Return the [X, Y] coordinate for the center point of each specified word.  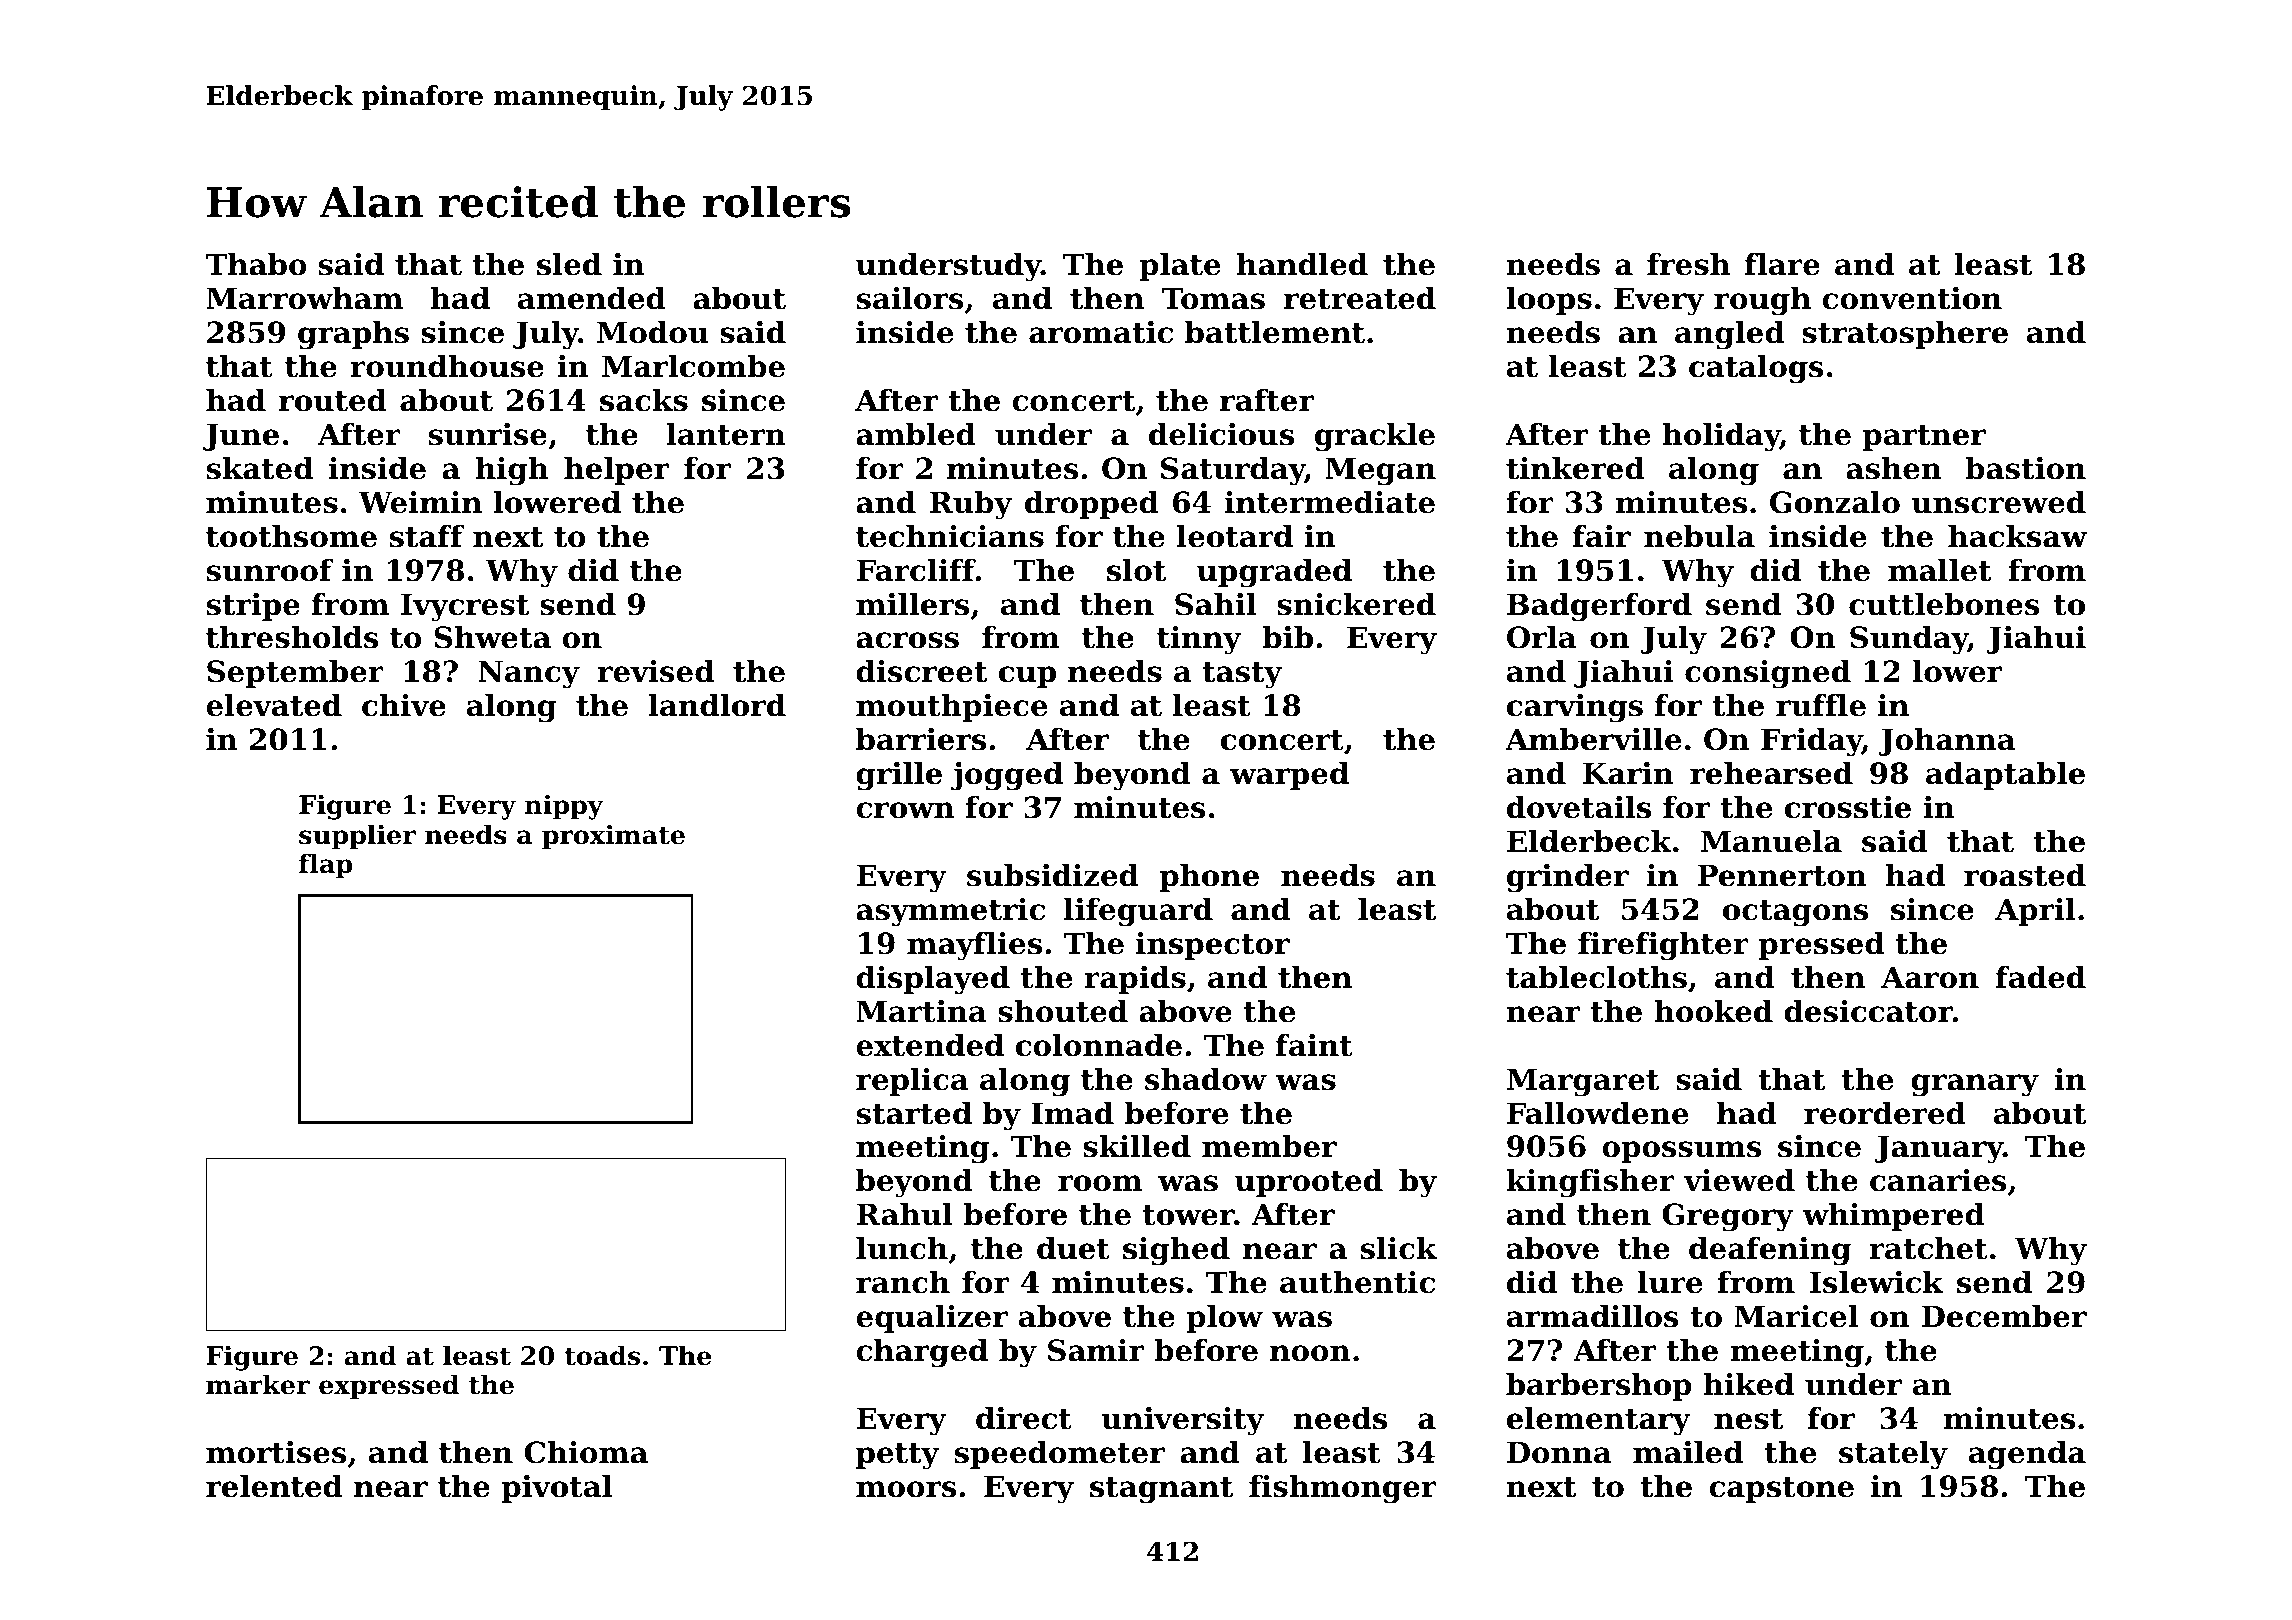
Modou [652, 332]
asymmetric [950, 912]
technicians [950, 536]
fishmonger [1343, 1489]
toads [602, 1355]
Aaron [1930, 977]
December [2004, 1316]
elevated [274, 705]
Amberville [1593, 739]
